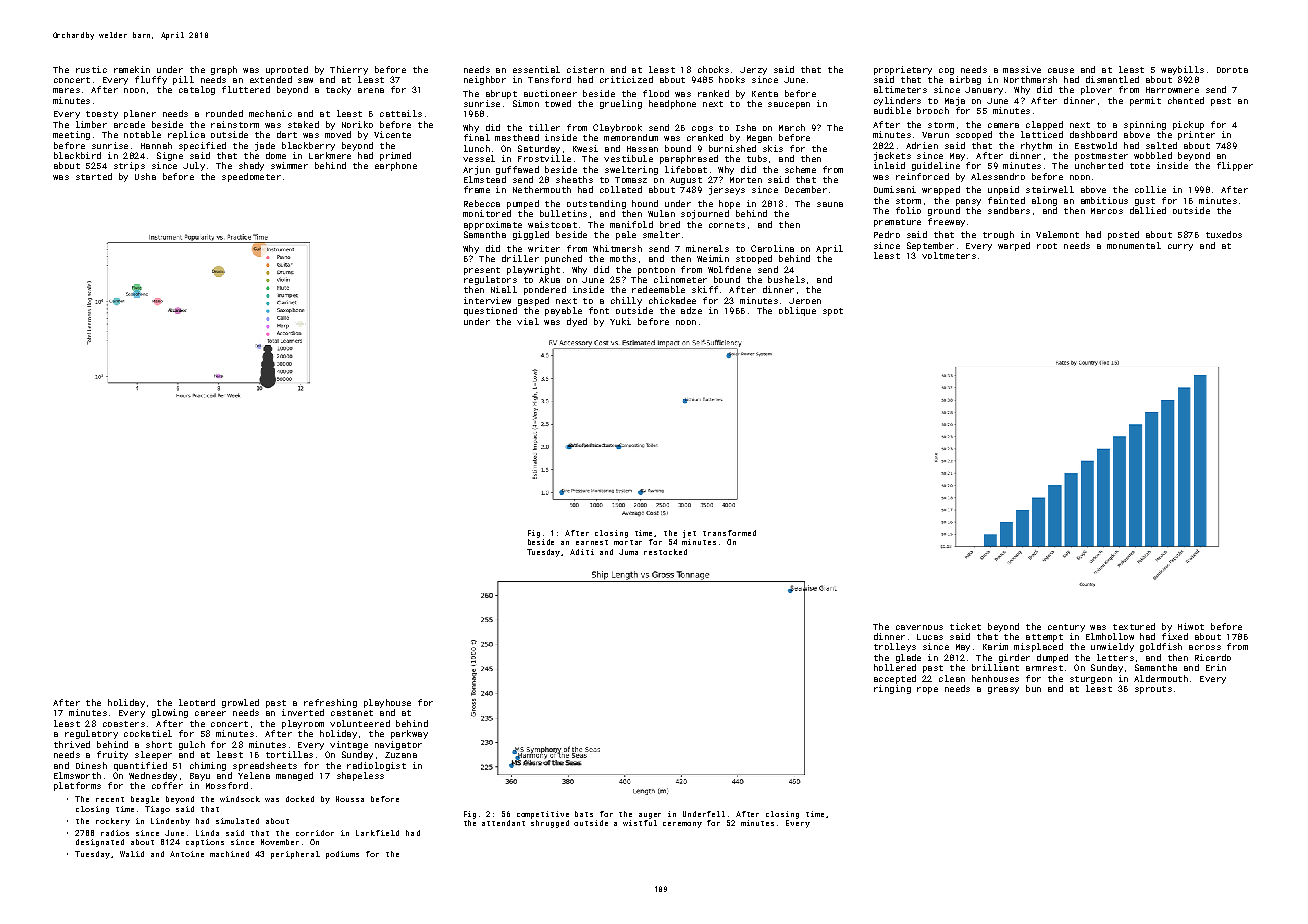 The image size is (1308, 924). Describe the element at coordinates (1123, 235) in the document. I see `posted` at that location.
